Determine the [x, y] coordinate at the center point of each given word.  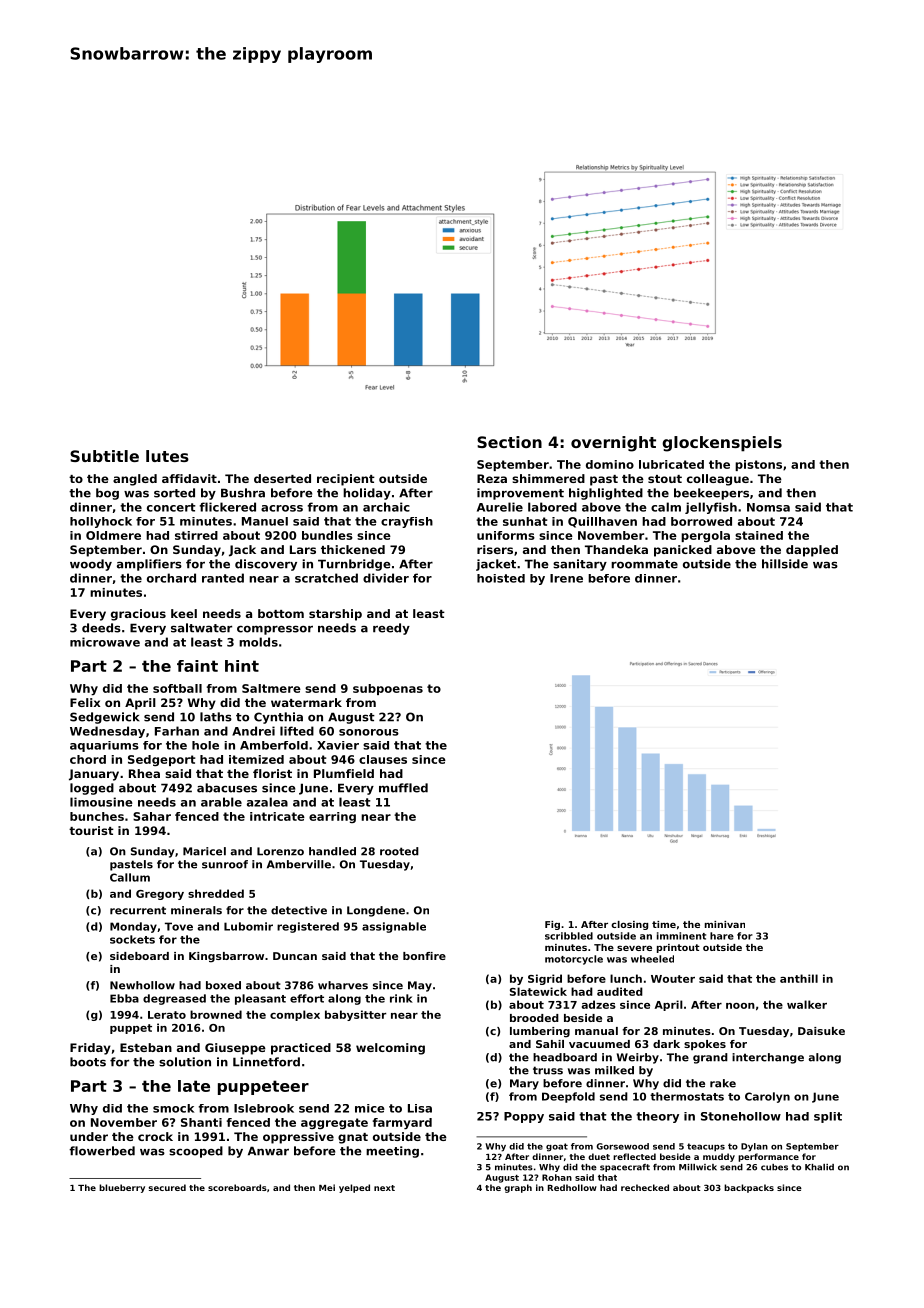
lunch [626, 978]
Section [509, 442]
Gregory [160, 895]
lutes [167, 456]
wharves [343, 985]
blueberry [122, 1188]
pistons [758, 465]
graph [518, 1188]
